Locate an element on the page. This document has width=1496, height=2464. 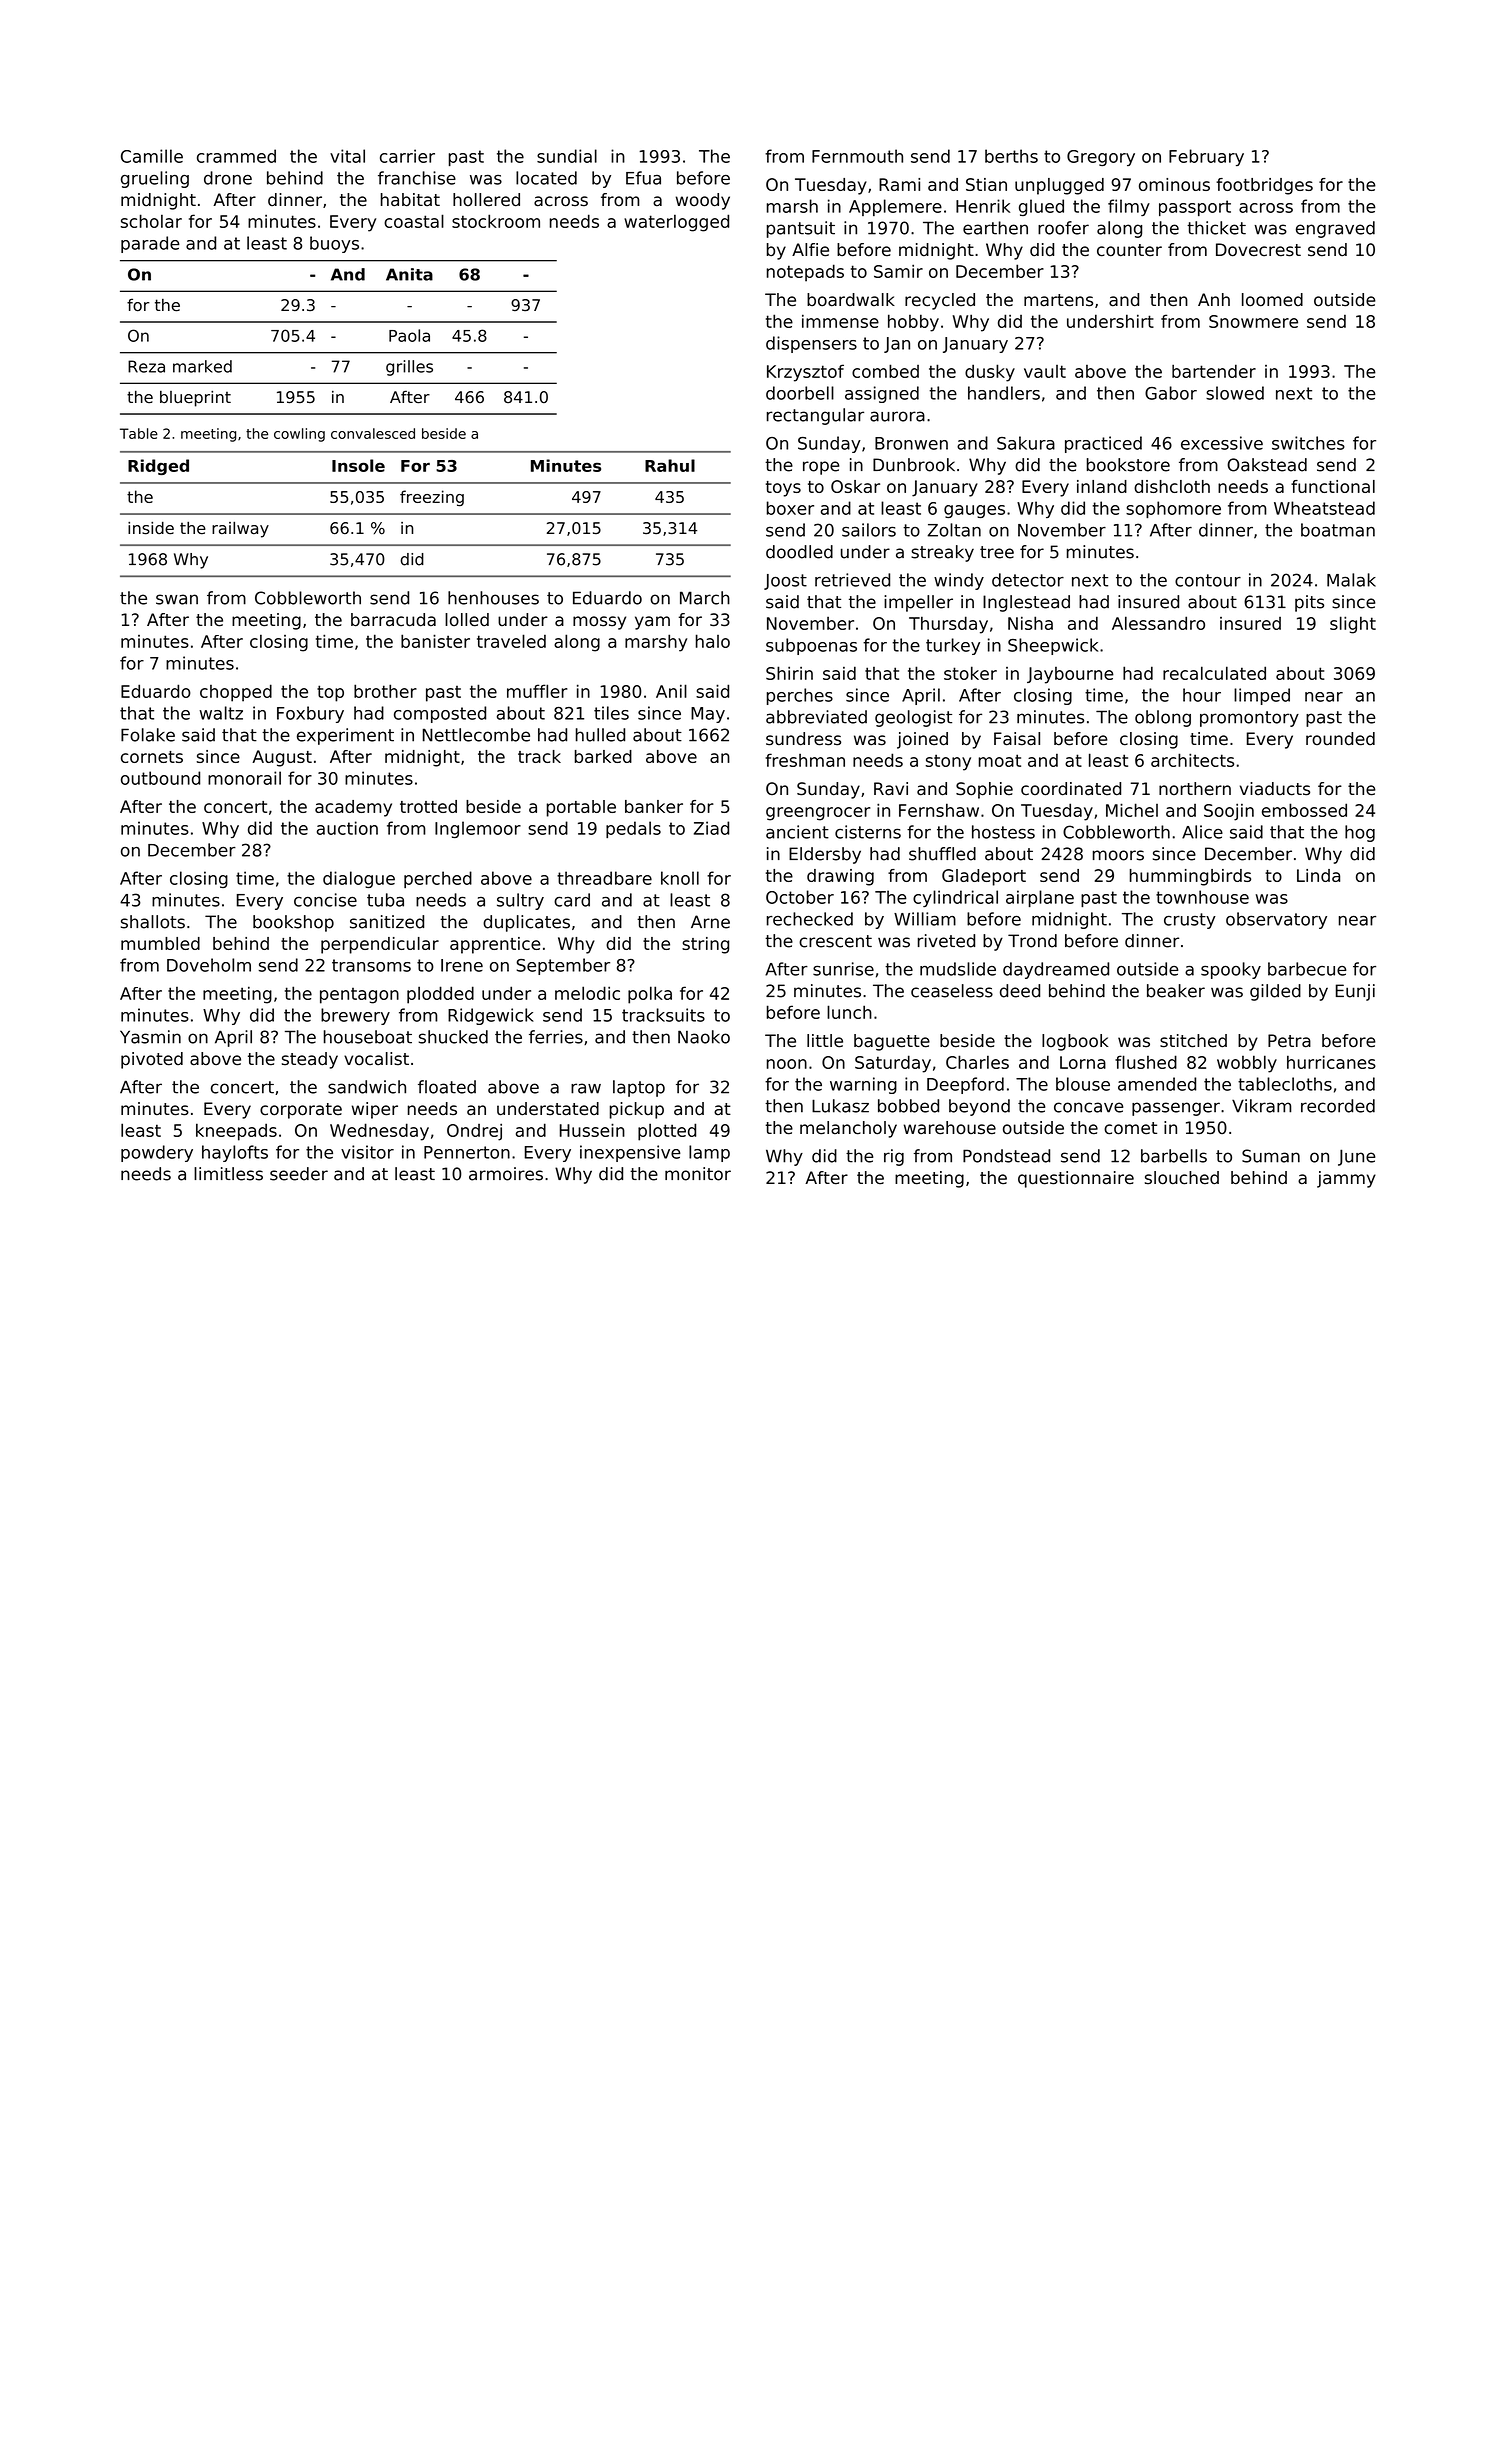
swan is located at coordinates (177, 599).
